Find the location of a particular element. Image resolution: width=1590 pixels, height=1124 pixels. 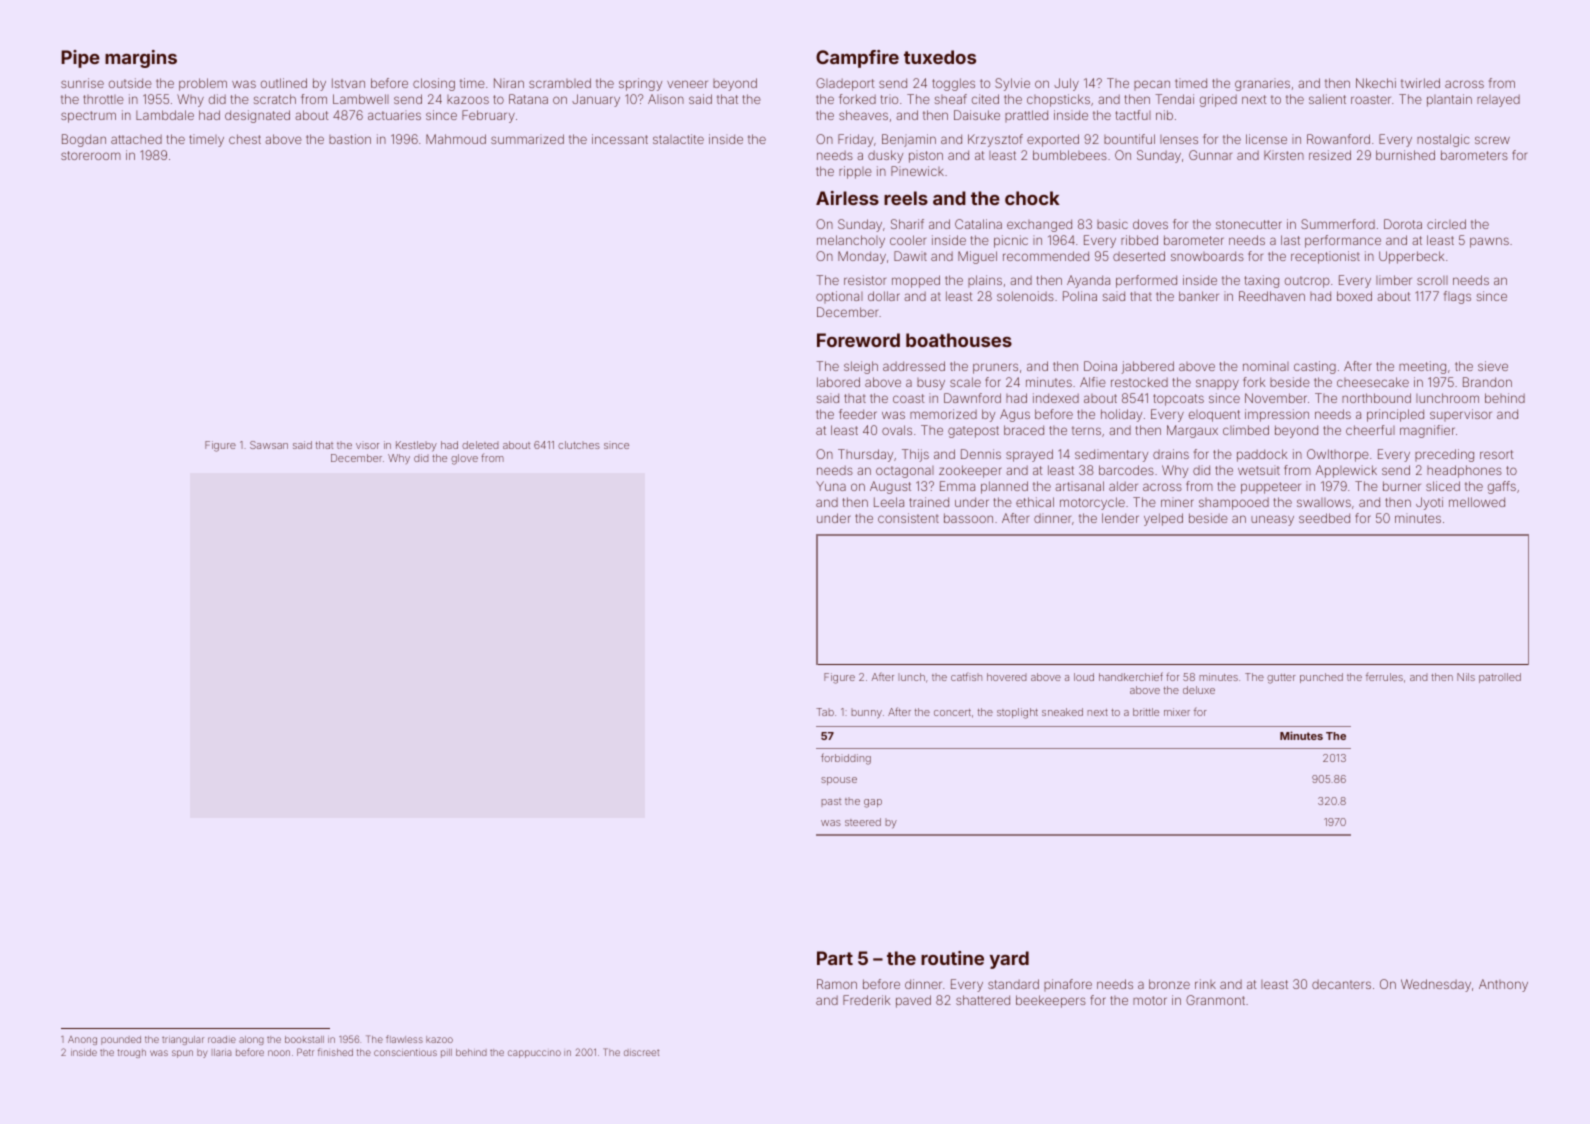

cappuccino is located at coordinates (534, 1054).
